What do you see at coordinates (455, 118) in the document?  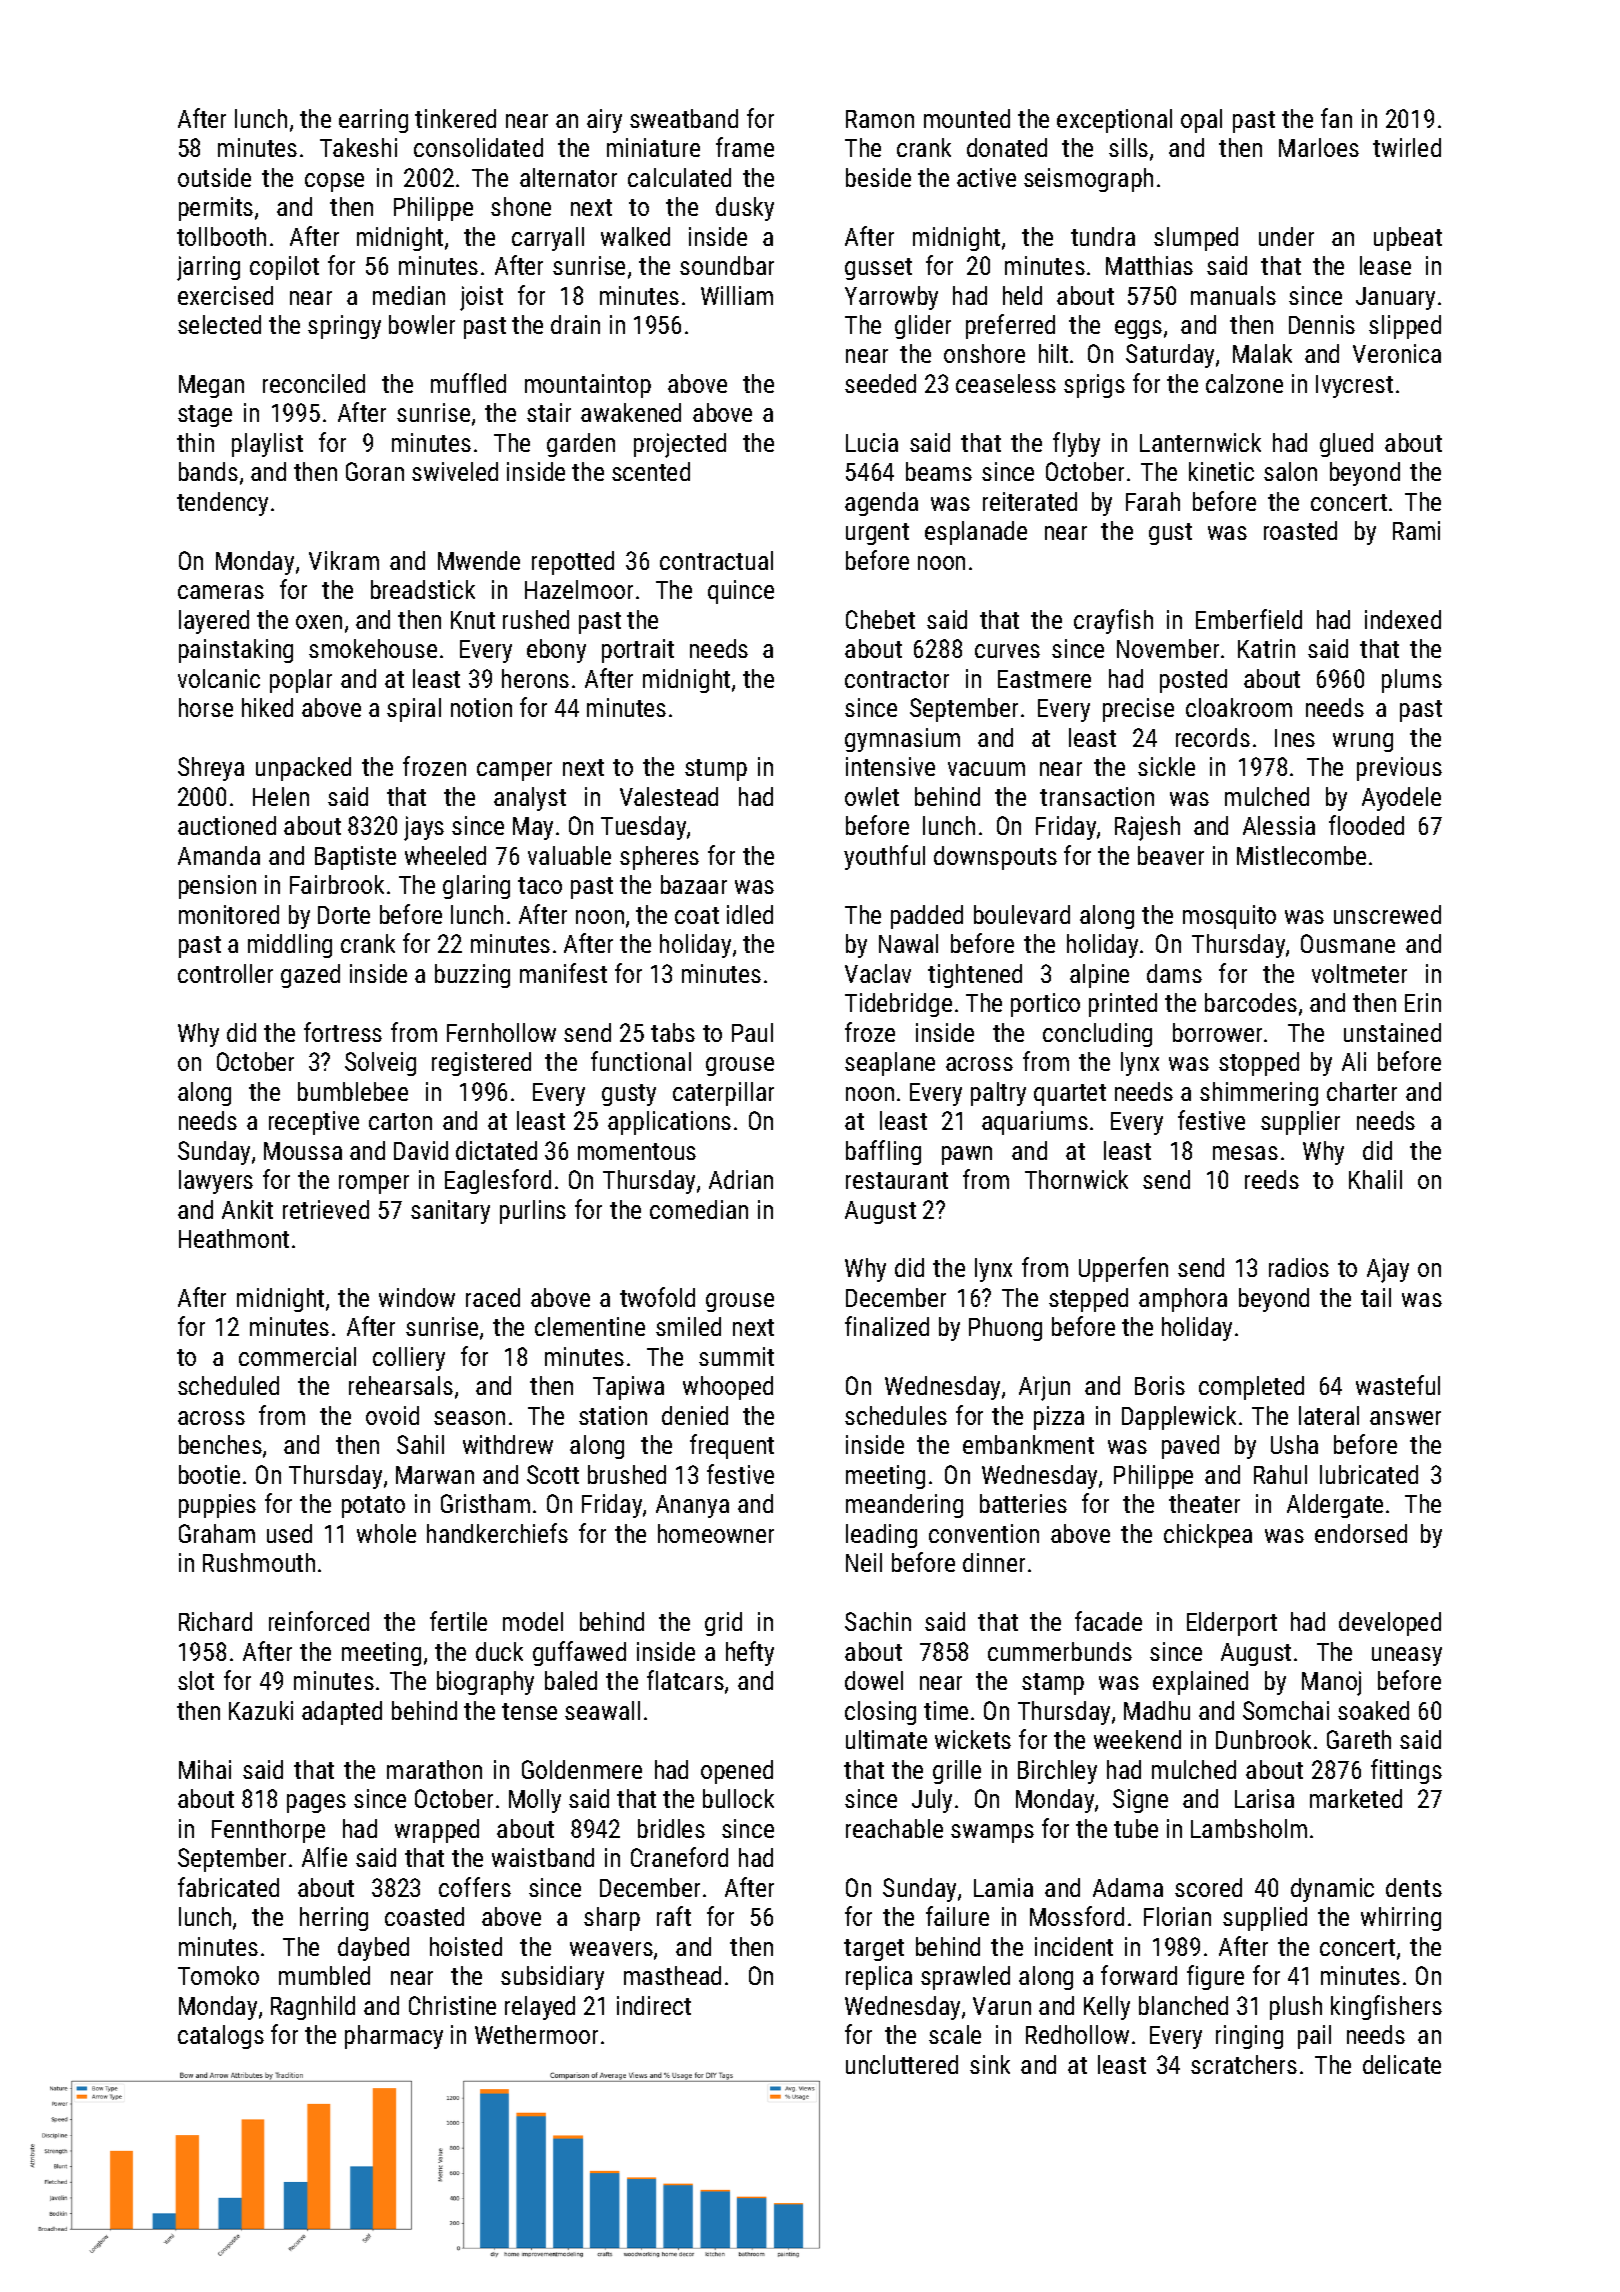 I see `tinkered` at bounding box center [455, 118].
